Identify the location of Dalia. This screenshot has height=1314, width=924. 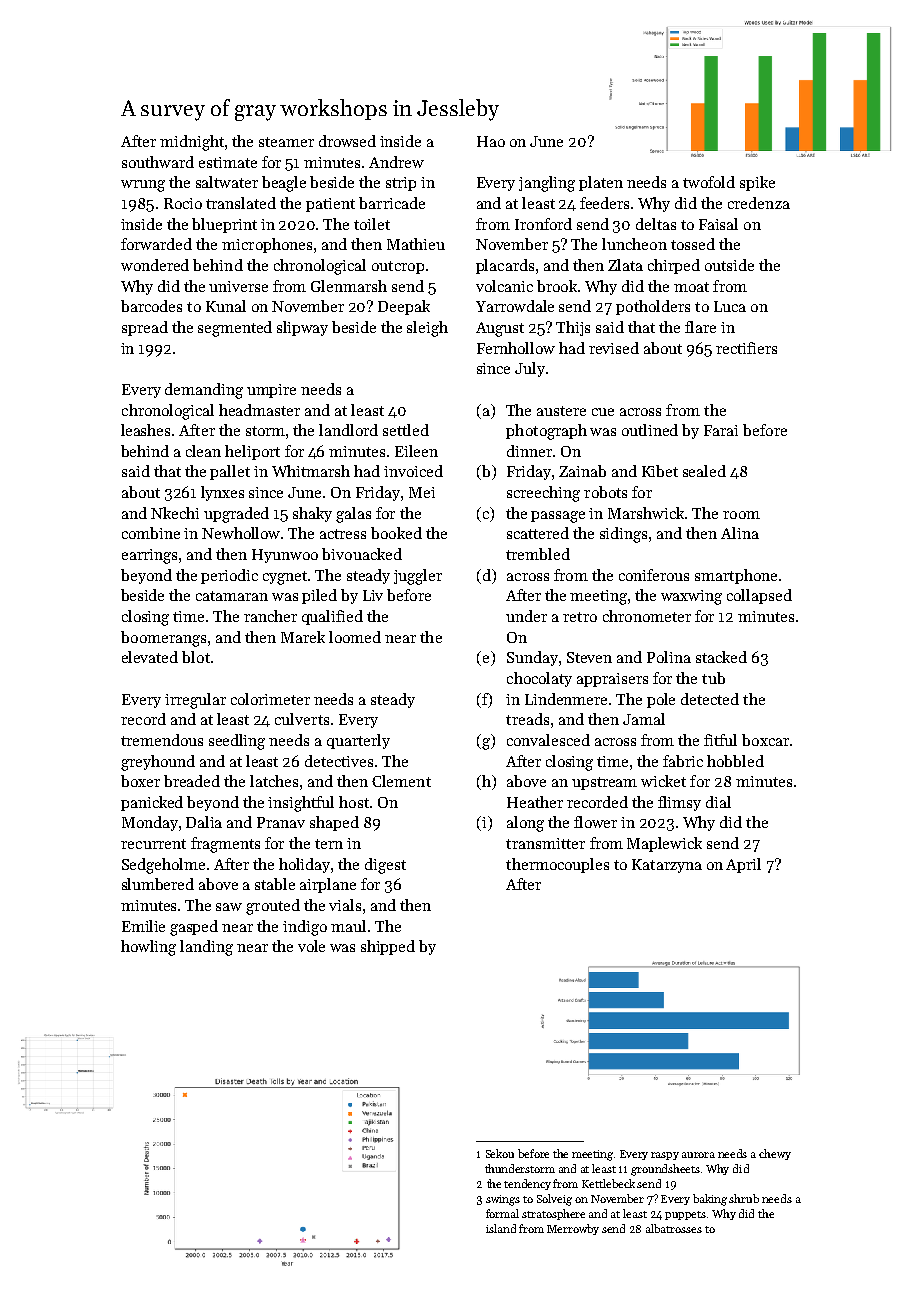
(204, 822).
